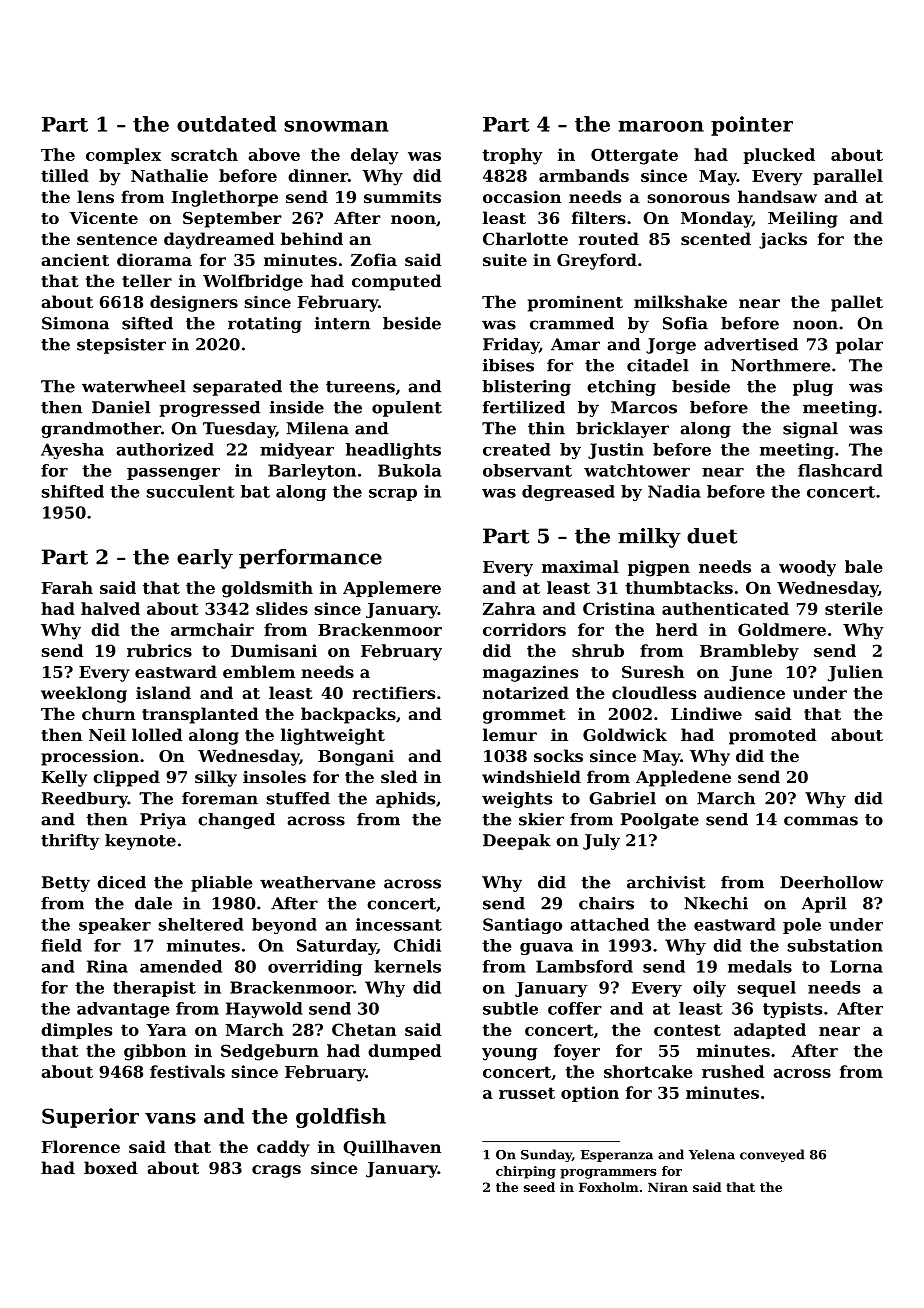  I want to click on rotating, so click(265, 325).
